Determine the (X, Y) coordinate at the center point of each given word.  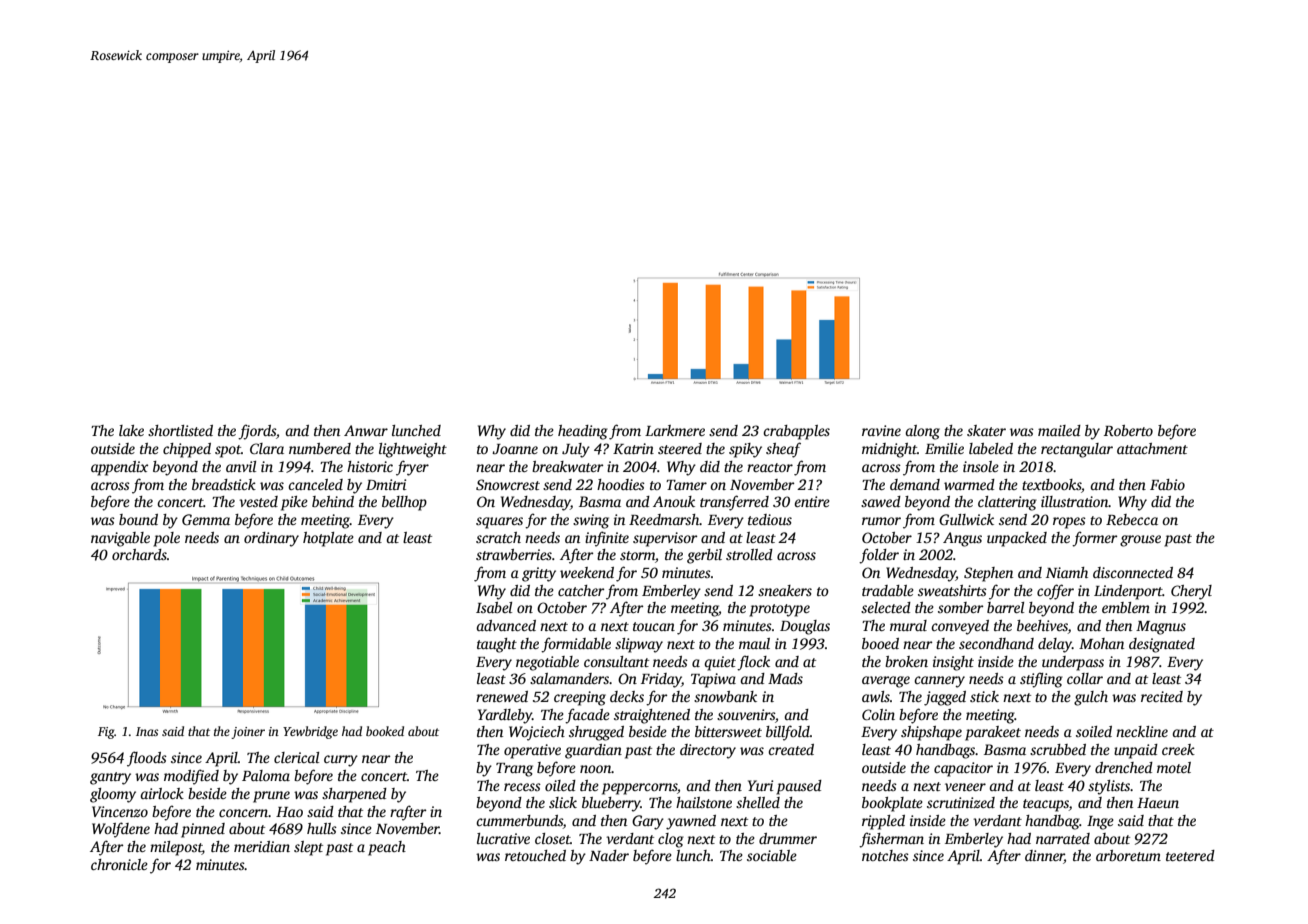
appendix (119, 468)
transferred (734, 503)
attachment (1152, 448)
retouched (535, 855)
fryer (412, 468)
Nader (609, 855)
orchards (139, 554)
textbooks (1051, 484)
